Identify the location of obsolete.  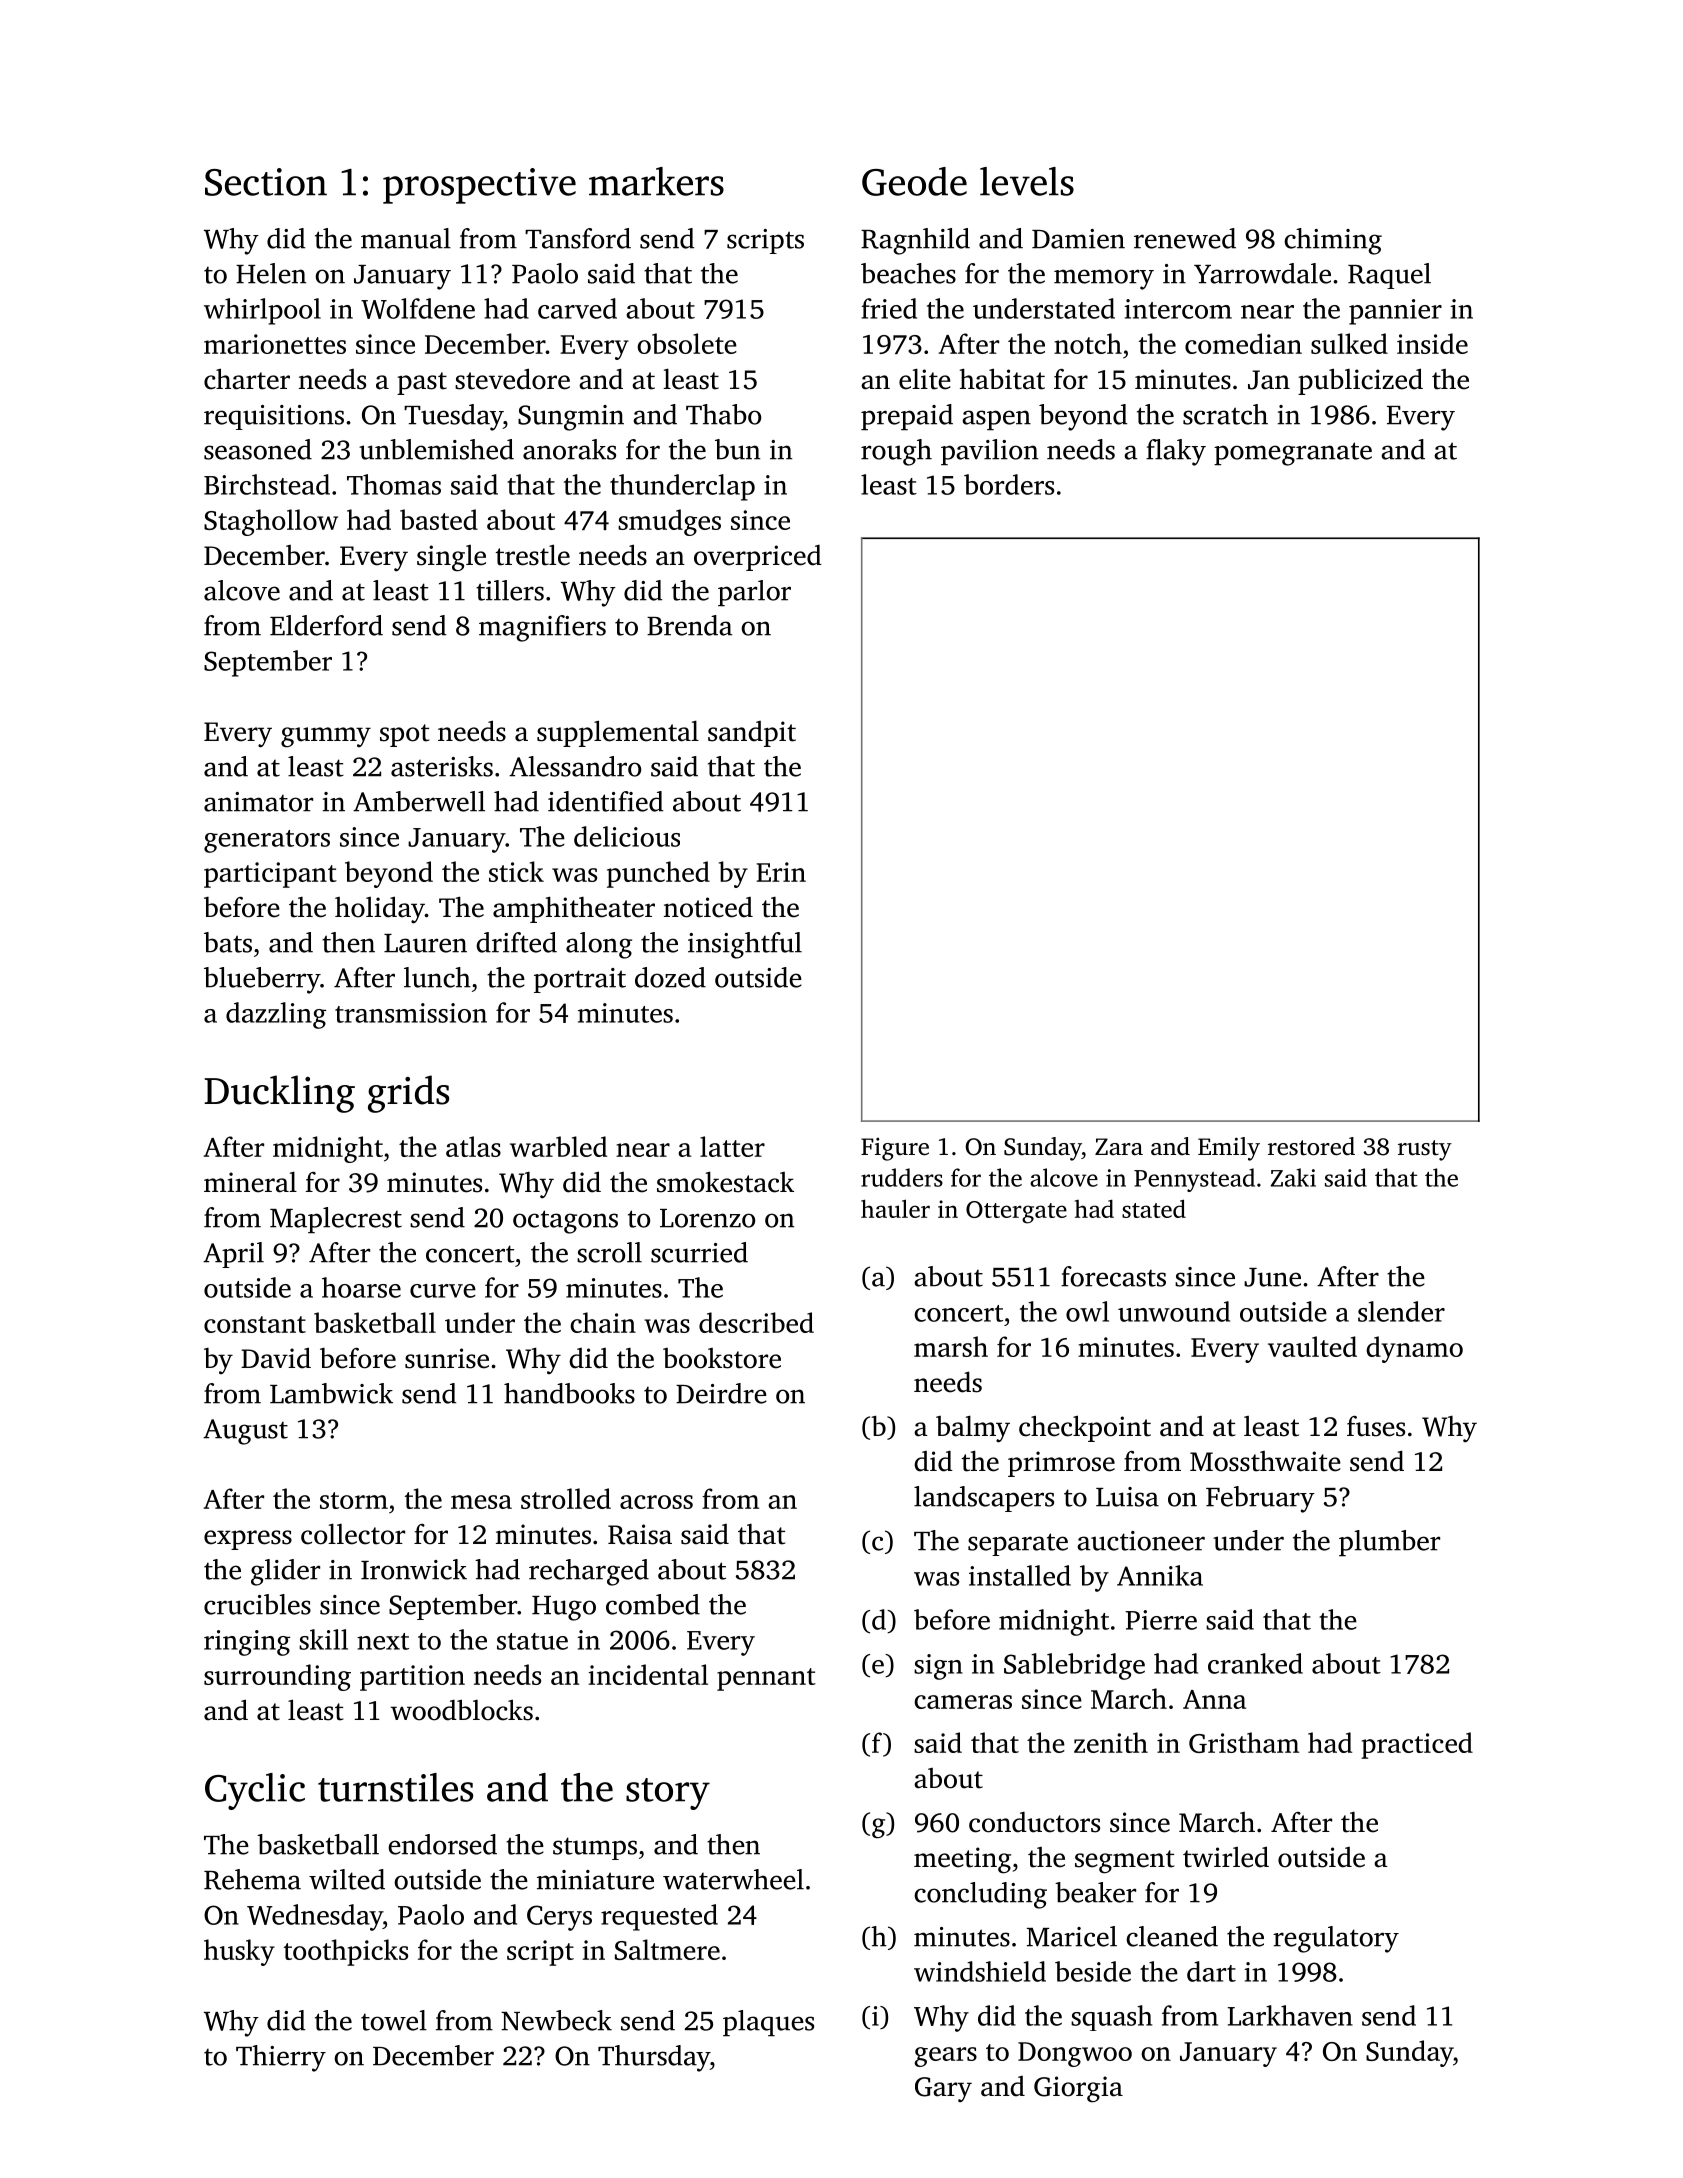
(687, 343).
